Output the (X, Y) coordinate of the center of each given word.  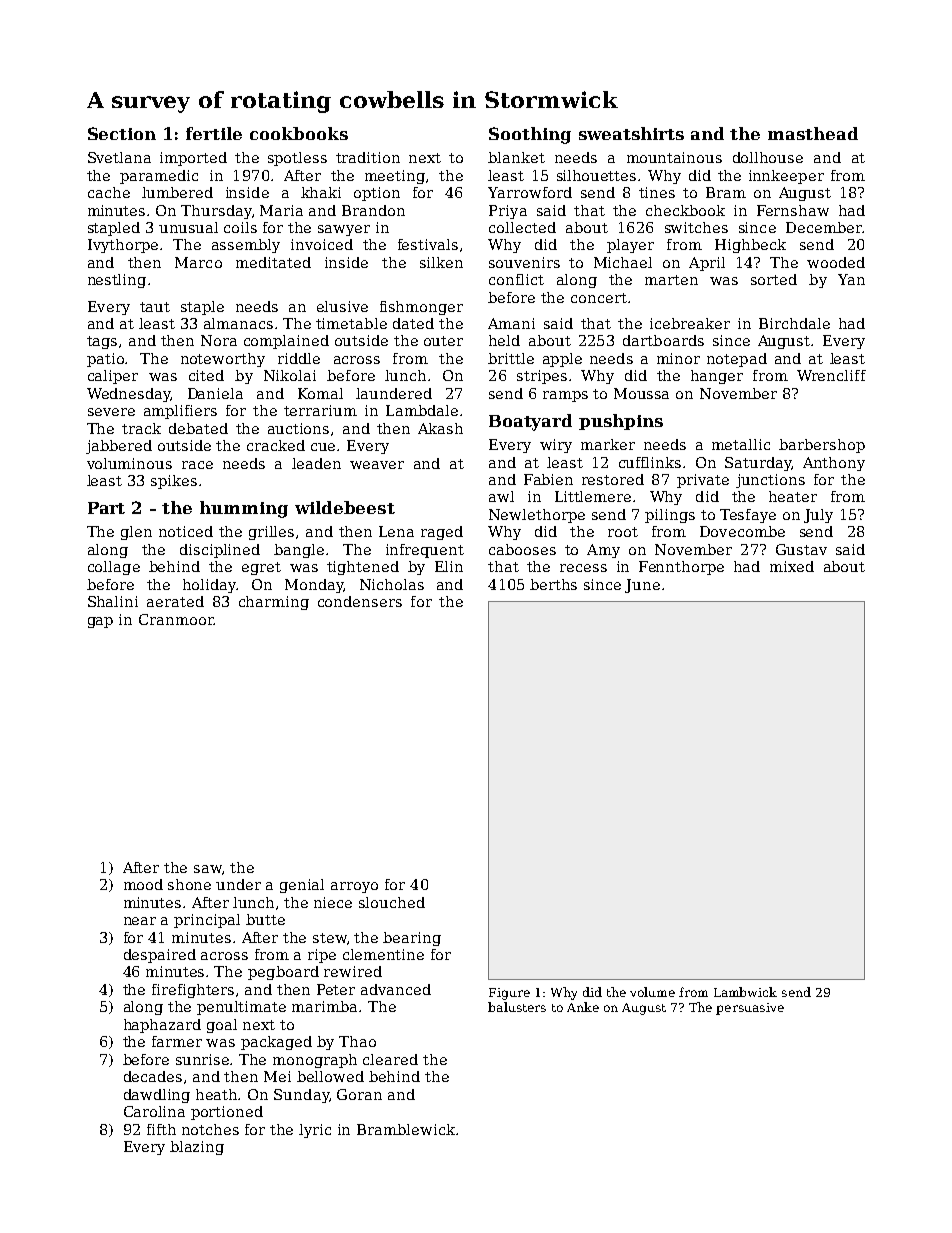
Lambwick (745, 992)
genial (302, 886)
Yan (851, 279)
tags (102, 342)
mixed (792, 566)
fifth (161, 1129)
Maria (281, 210)
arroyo (354, 887)
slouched (392, 902)
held (504, 340)
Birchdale (794, 323)
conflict (516, 279)
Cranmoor (176, 619)
